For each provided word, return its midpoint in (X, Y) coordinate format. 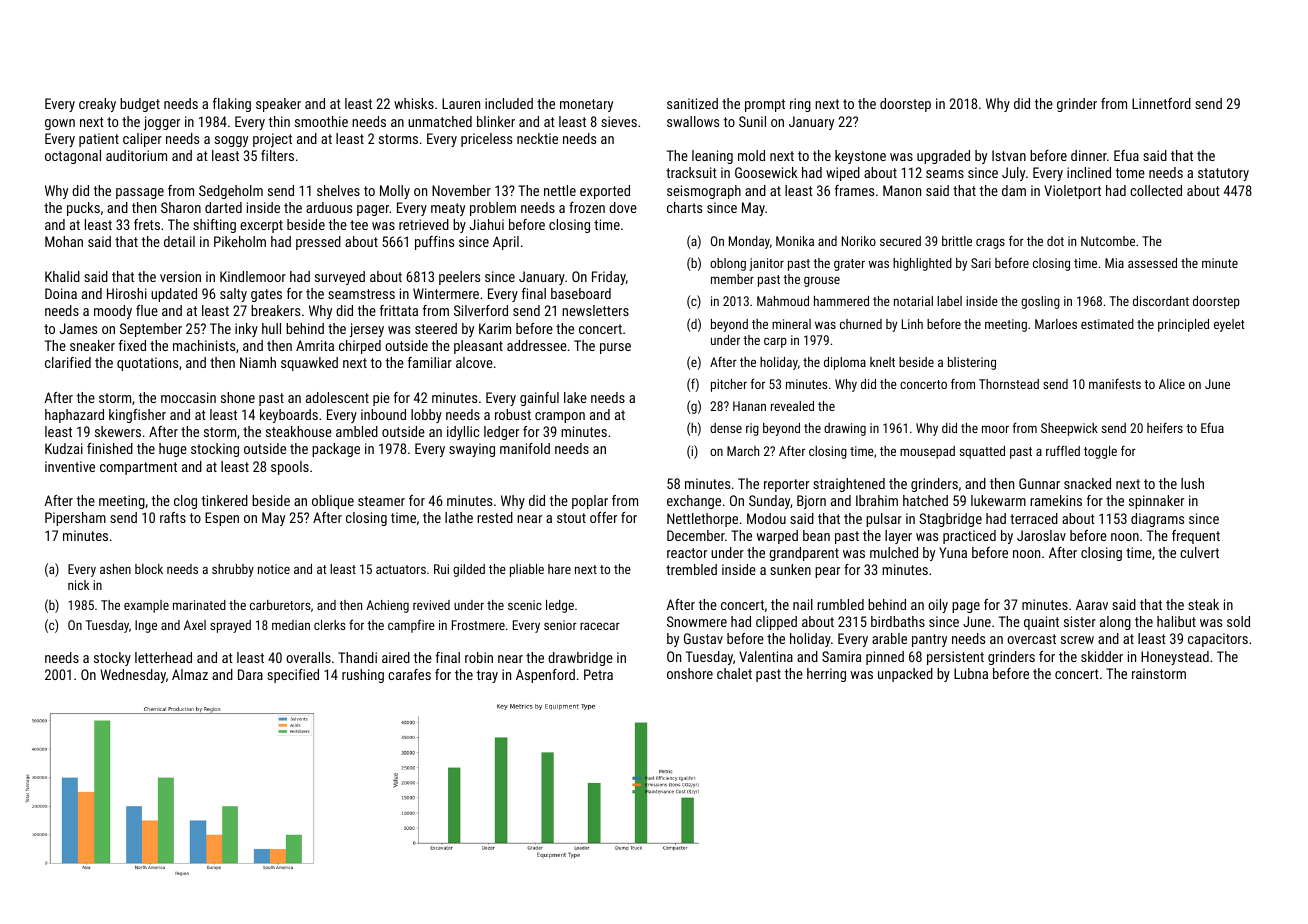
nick (78, 585)
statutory (1223, 174)
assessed (1152, 263)
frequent (1196, 537)
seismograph (704, 192)
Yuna (953, 552)
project (272, 140)
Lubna (971, 673)
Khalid (62, 276)
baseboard (581, 293)
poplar (590, 502)
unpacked (905, 675)
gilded (469, 570)
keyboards (289, 416)
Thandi (357, 657)
